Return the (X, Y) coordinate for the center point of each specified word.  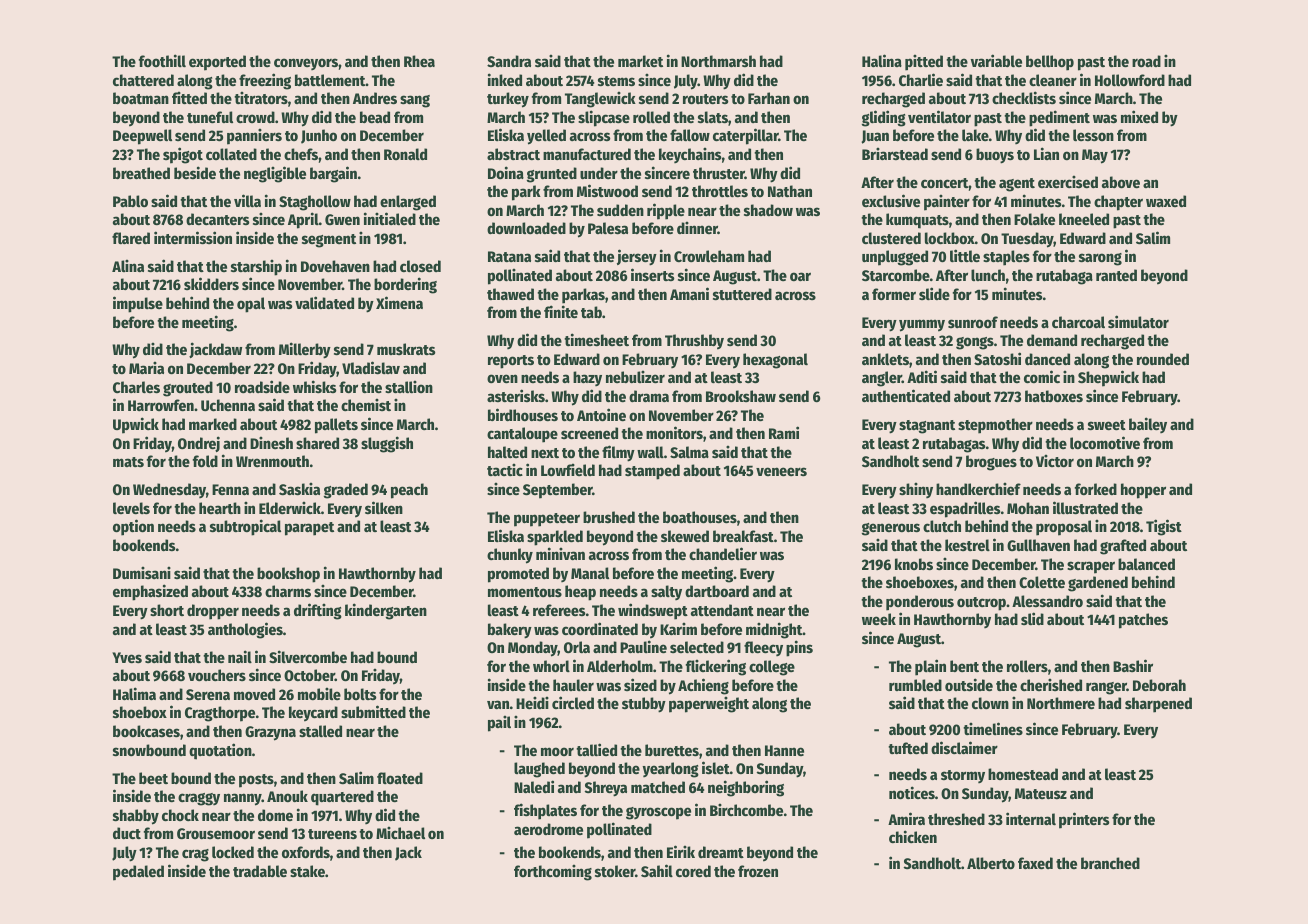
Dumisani (142, 572)
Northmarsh (718, 61)
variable (996, 60)
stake (307, 871)
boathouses (700, 517)
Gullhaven (1038, 545)
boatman (141, 98)
